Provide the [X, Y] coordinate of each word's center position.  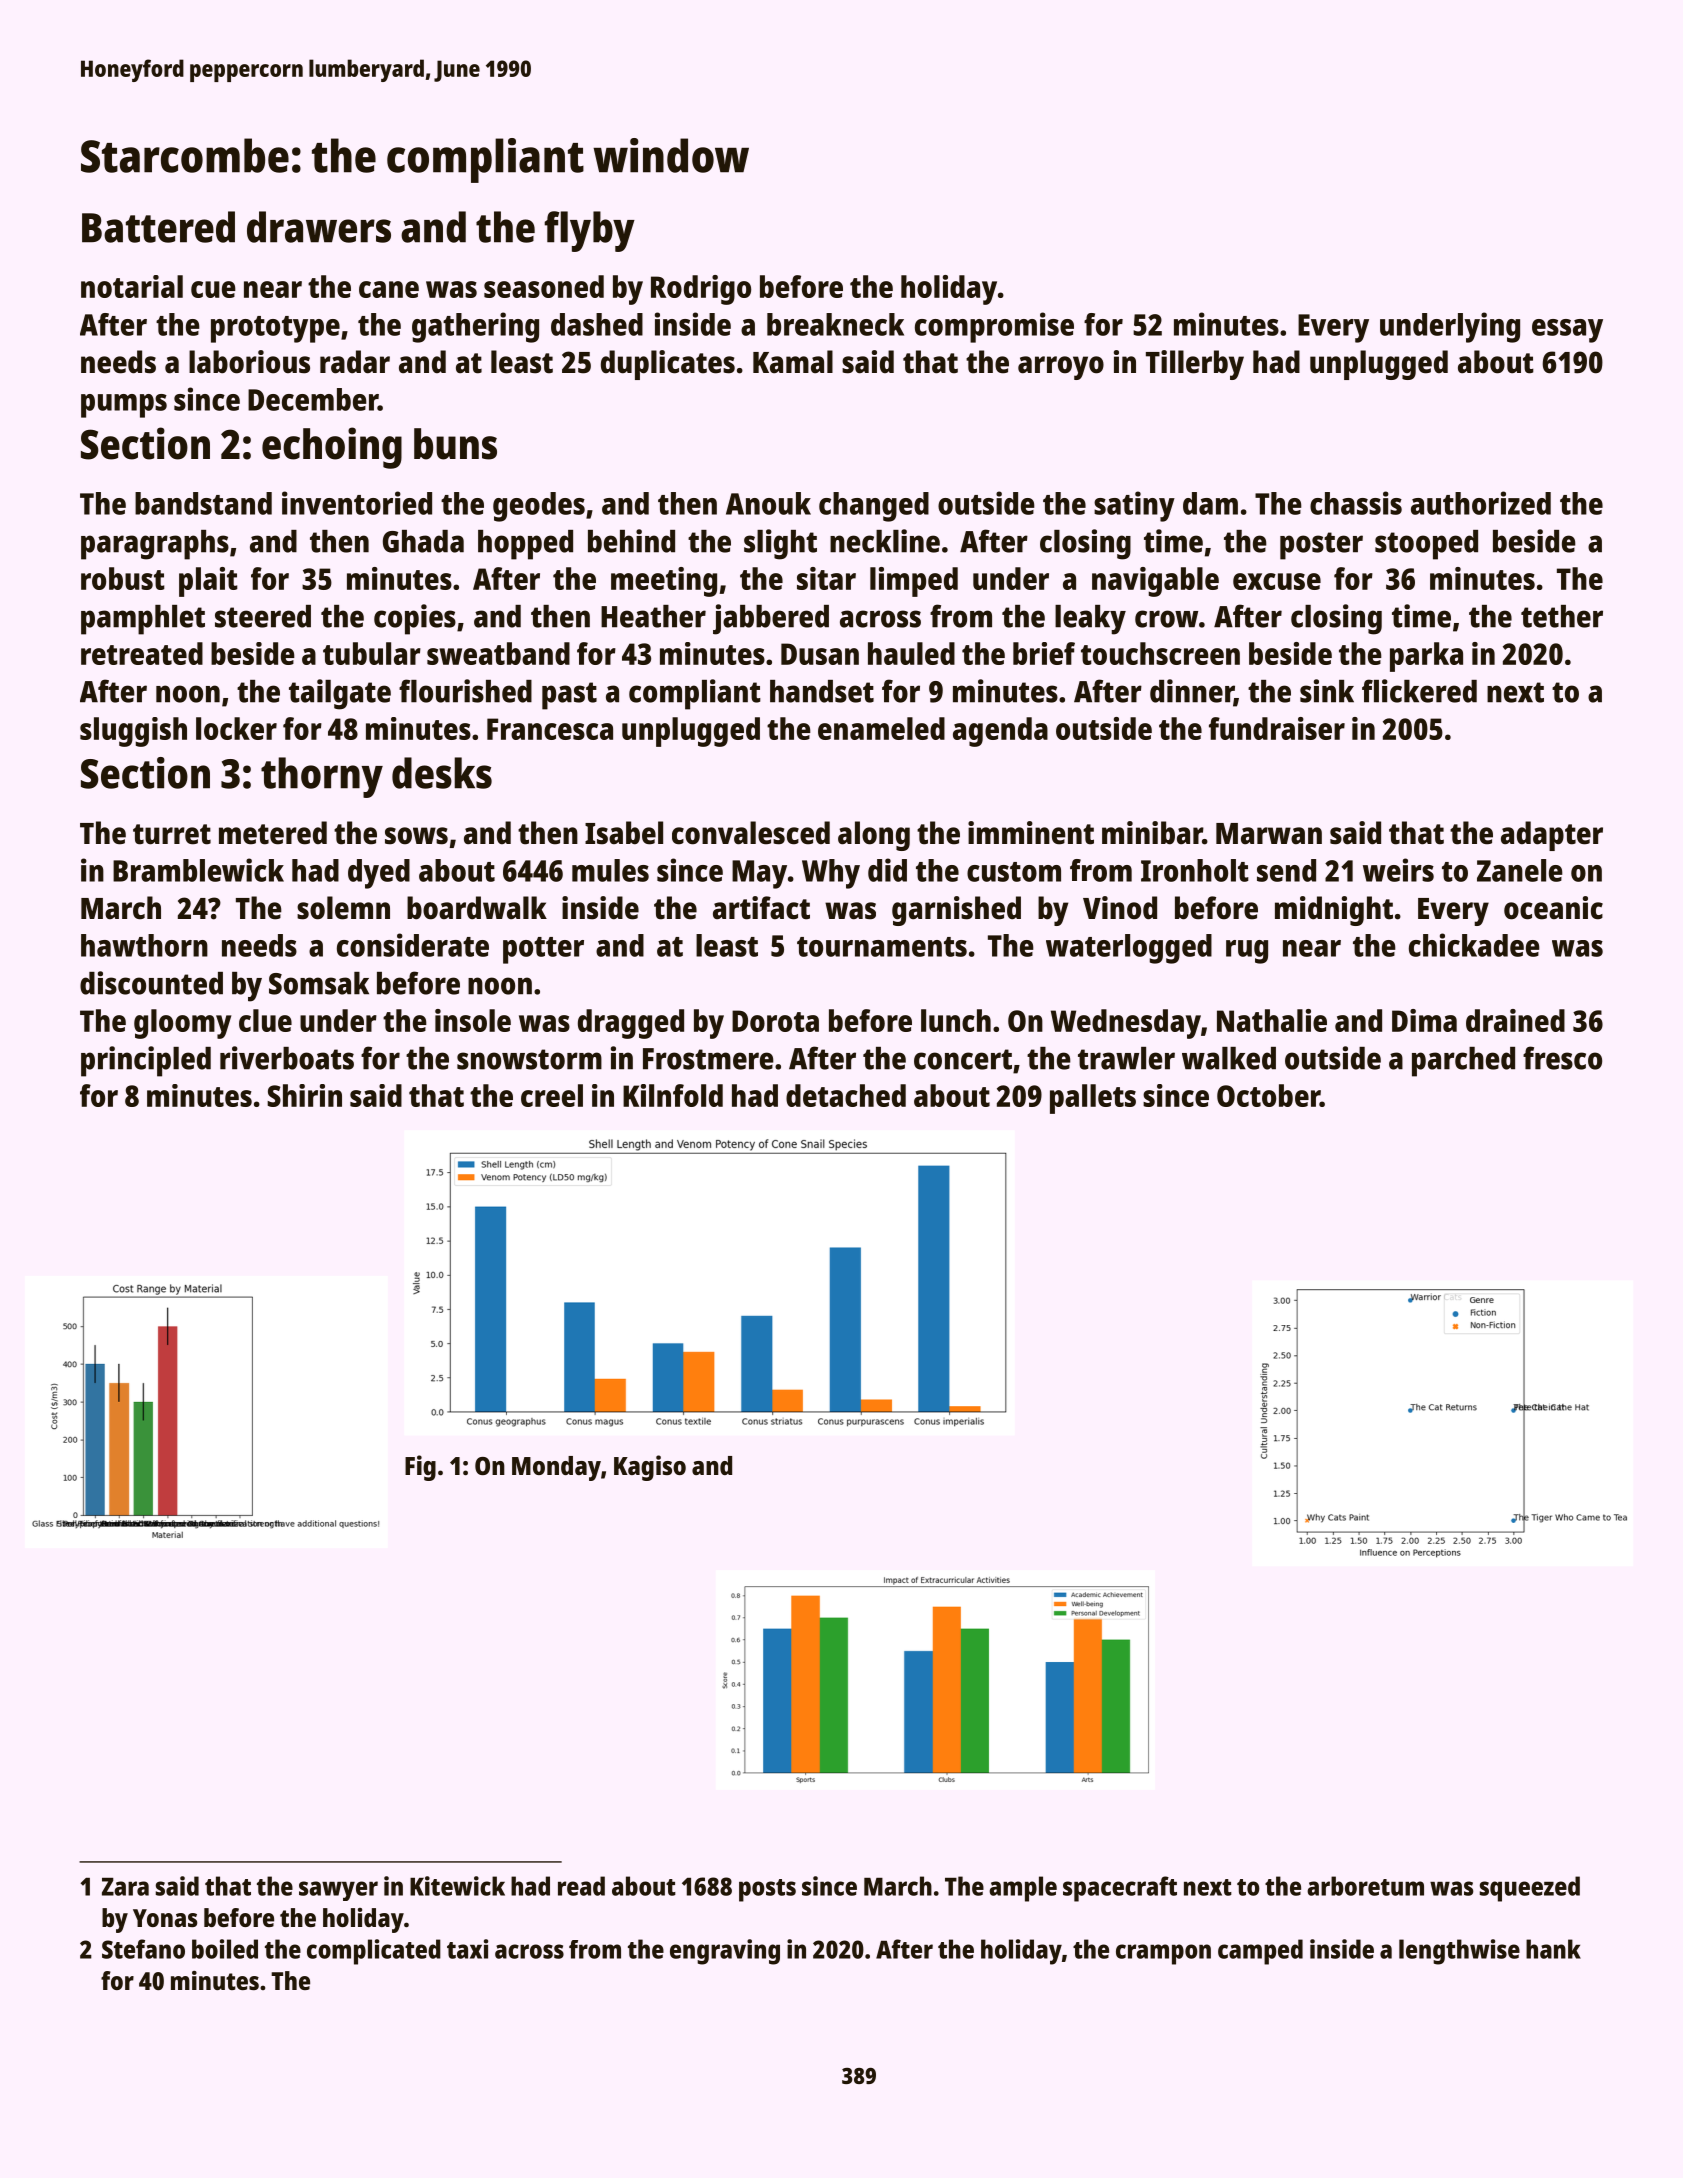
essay [1567, 331]
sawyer [338, 1891]
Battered [158, 227]
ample [1023, 1889]
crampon [1163, 1954]
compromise [994, 327]
